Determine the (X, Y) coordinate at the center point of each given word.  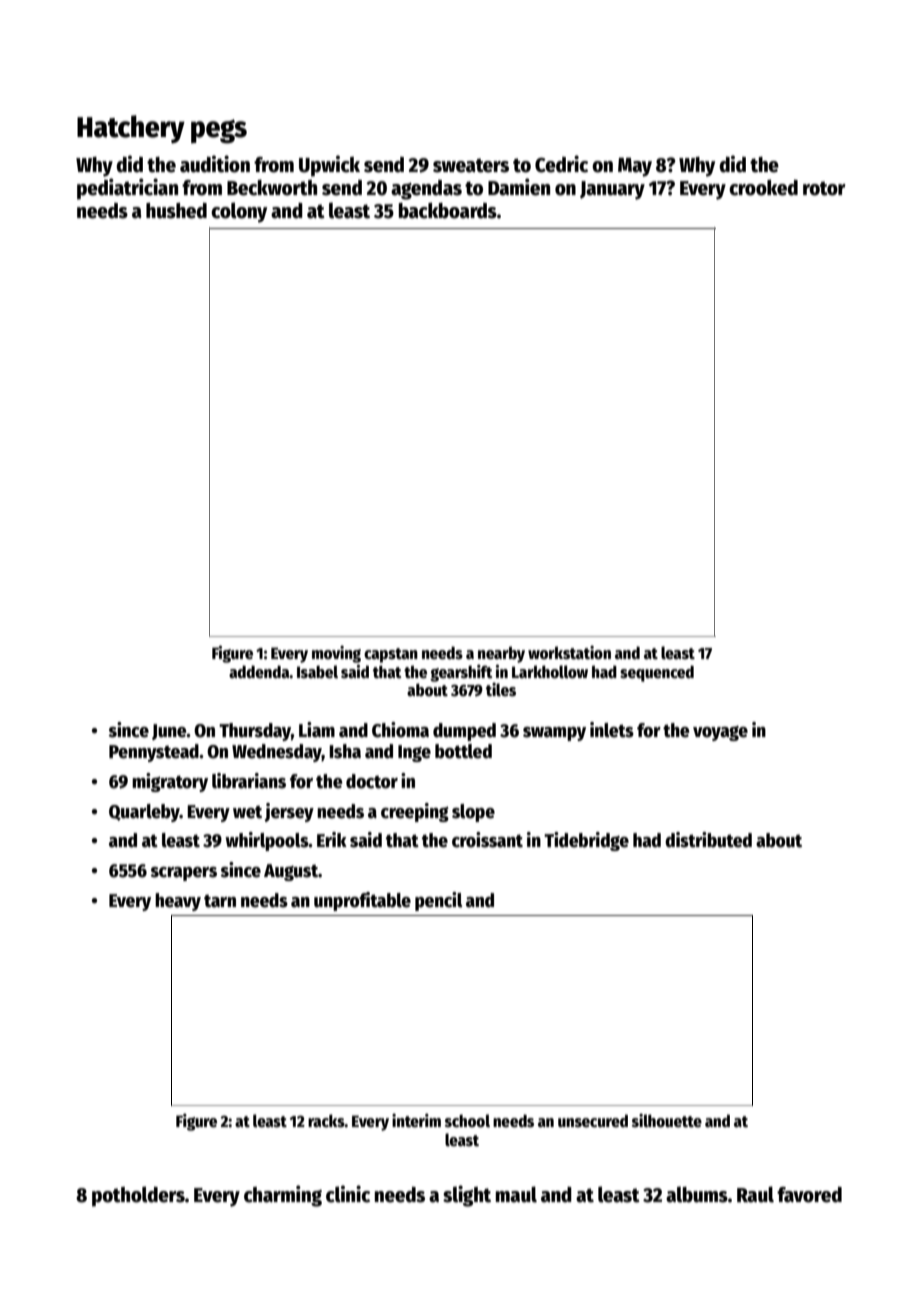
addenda (259, 671)
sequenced (657, 673)
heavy (178, 902)
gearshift (461, 673)
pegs (219, 131)
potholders (138, 1196)
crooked (763, 188)
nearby (501, 654)
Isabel (317, 672)
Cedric (561, 164)
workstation (569, 652)
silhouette (667, 1120)
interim (416, 1120)
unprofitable (362, 901)
